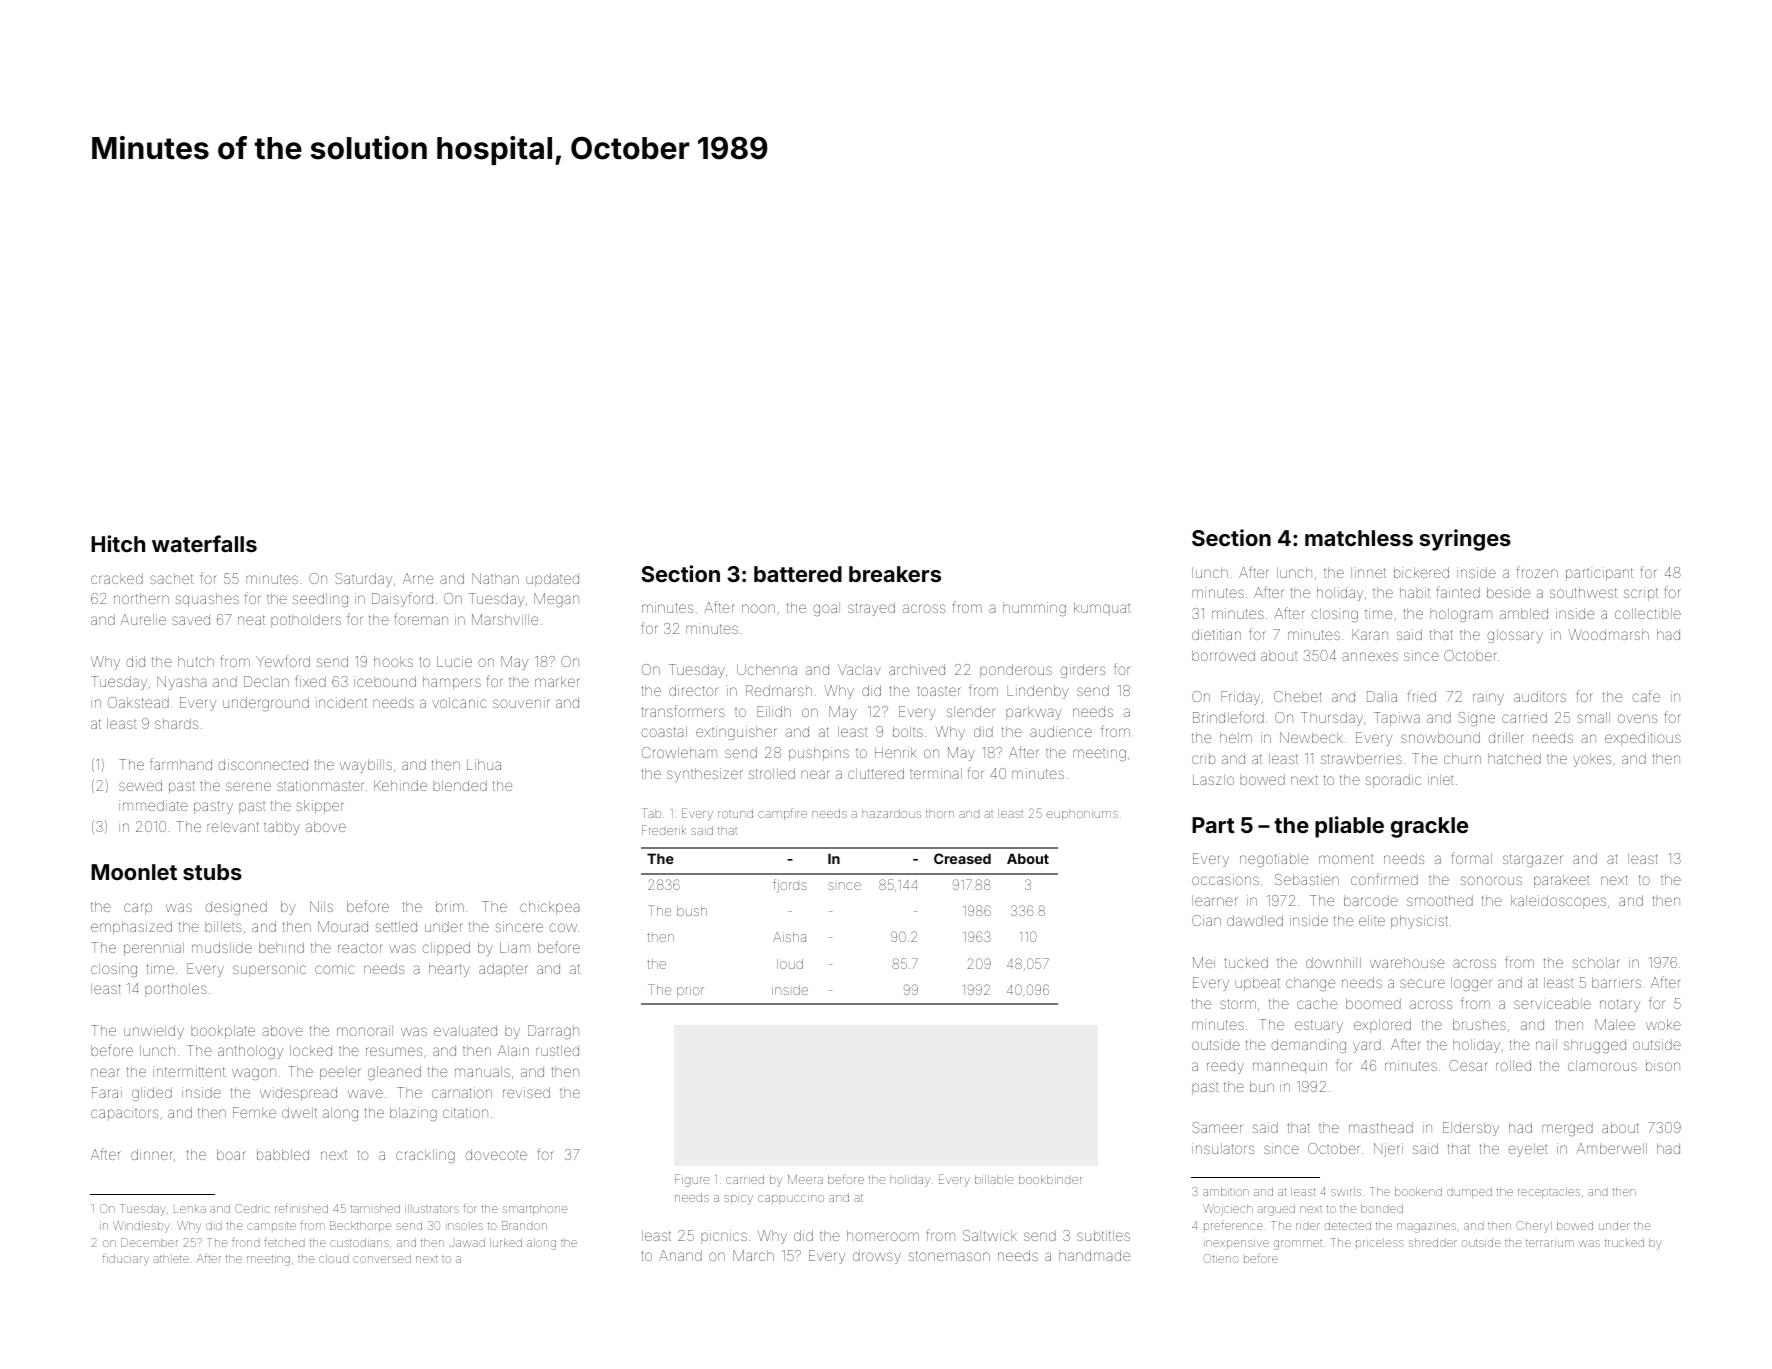 Image resolution: width=1772 pixels, height=1369 pixels. I want to click on yokes, so click(1592, 760).
